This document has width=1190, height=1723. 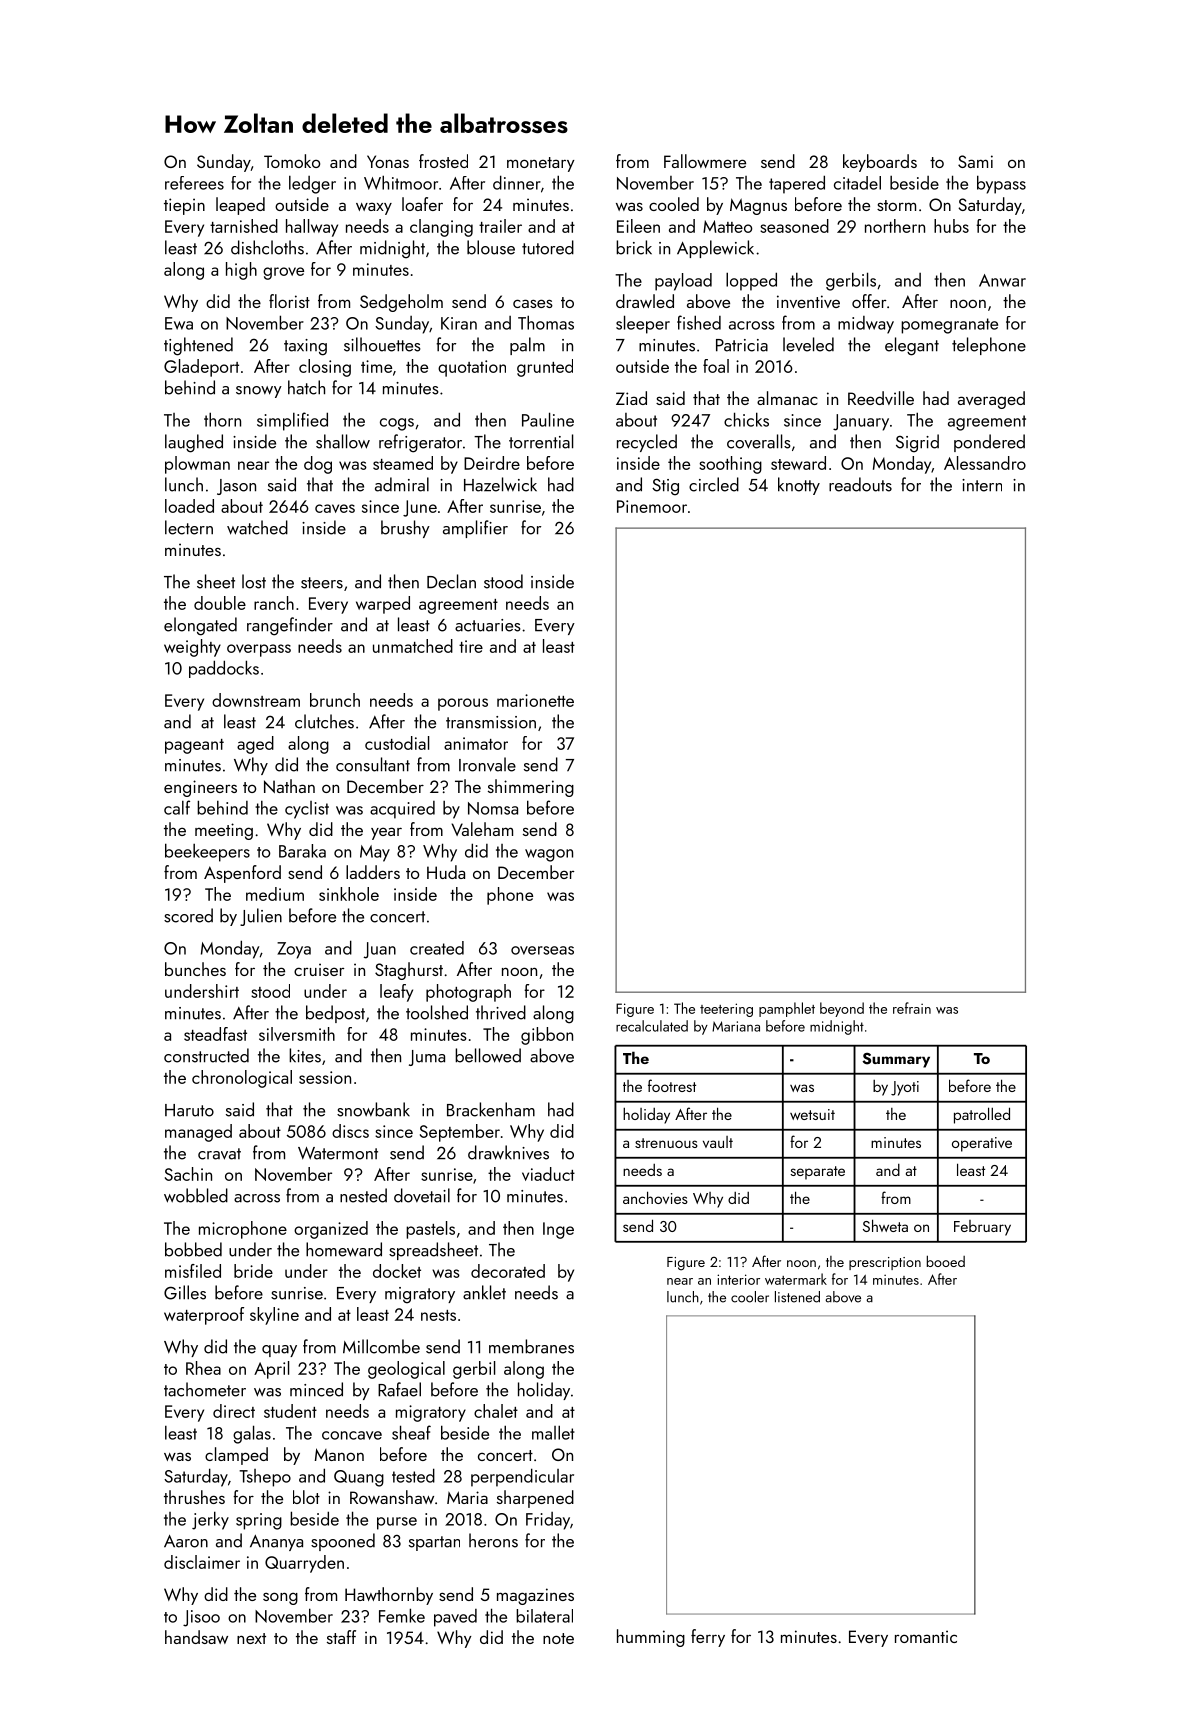 What do you see at coordinates (738, 1279) in the document?
I see `interior` at bounding box center [738, 1279].
